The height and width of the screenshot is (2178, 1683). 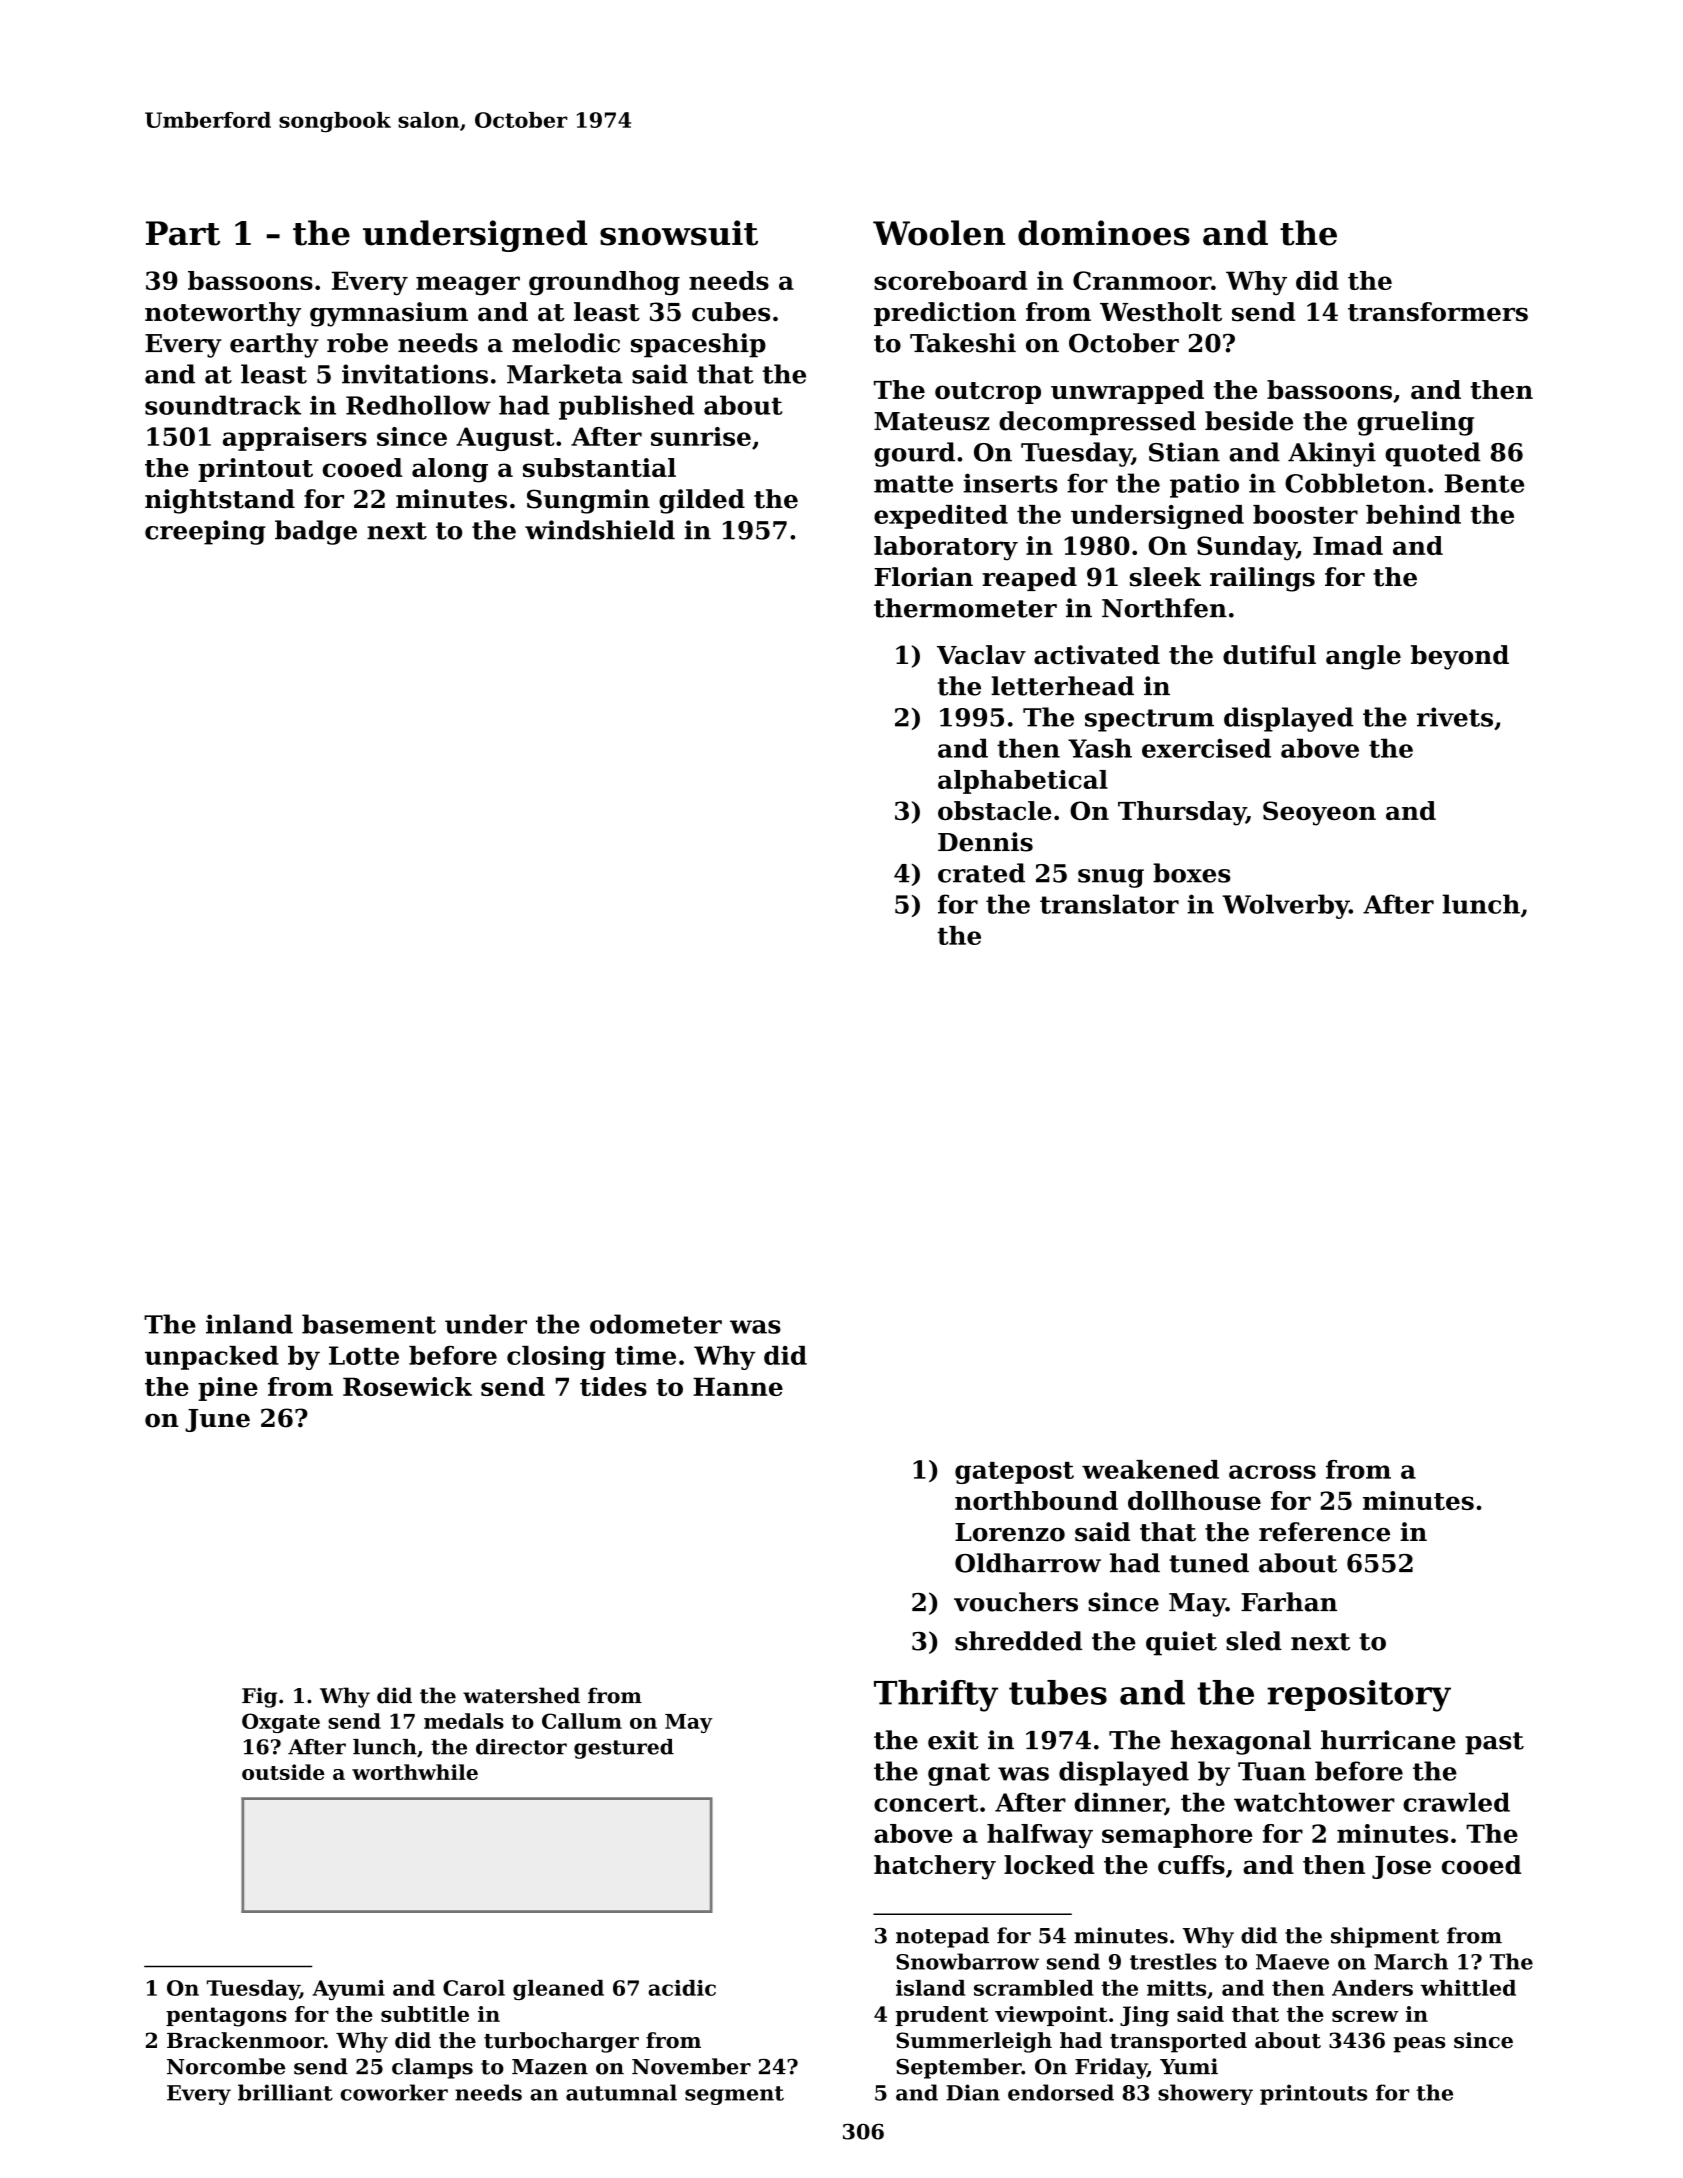 I want to click on gatepost, so click(x=1014, y=1473).
